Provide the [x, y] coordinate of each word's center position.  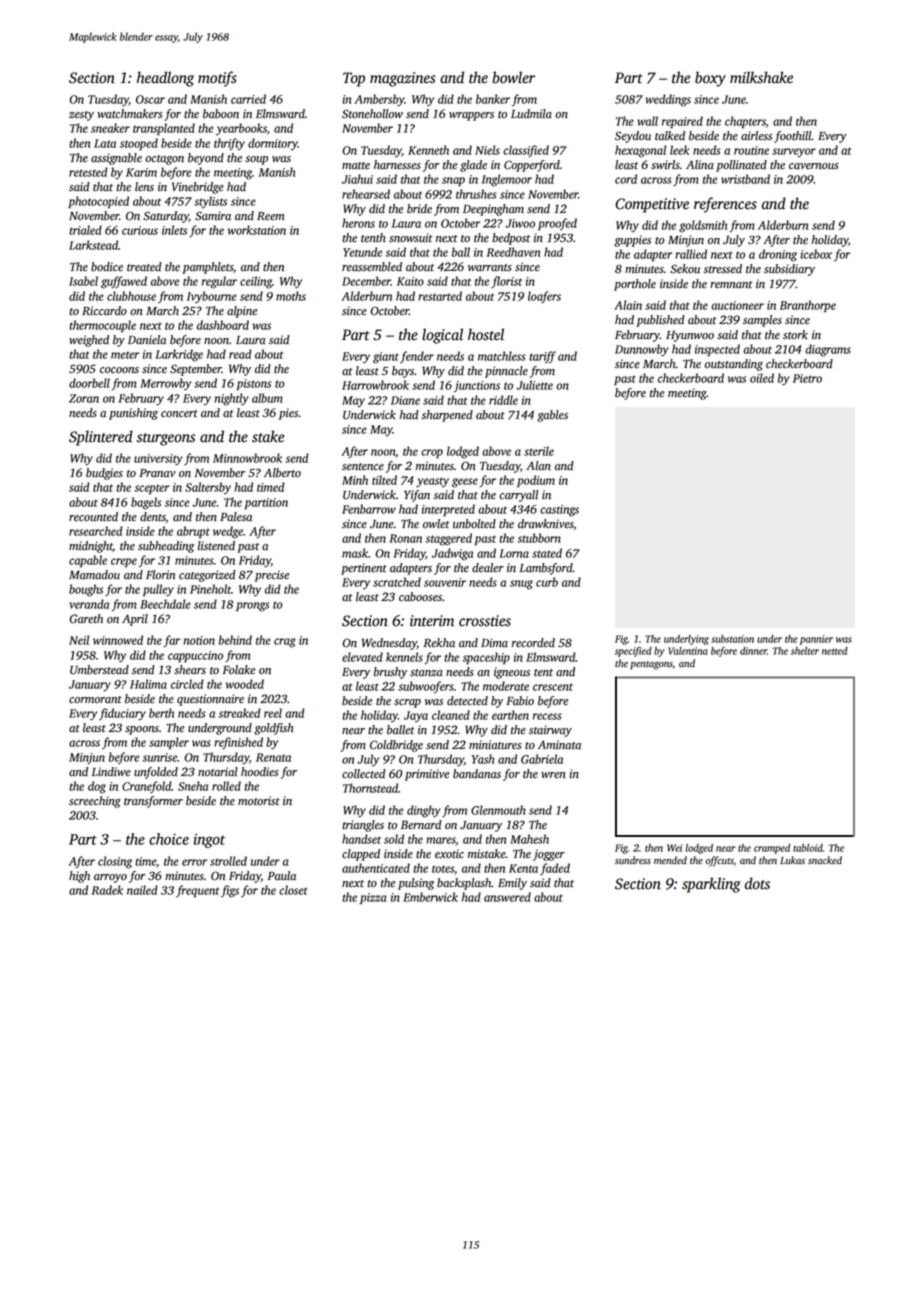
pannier [816, 640]
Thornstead [370, 788]
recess [547, 716]
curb [547, 582]
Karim [141, 172]
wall [647, 121]
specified [633, 652]
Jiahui [357, 179]
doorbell [89, 383]
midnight [91, 547]
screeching [95, 802]
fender [417, 357]
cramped [772, 849]
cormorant [95, 700]
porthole [635, 285]
